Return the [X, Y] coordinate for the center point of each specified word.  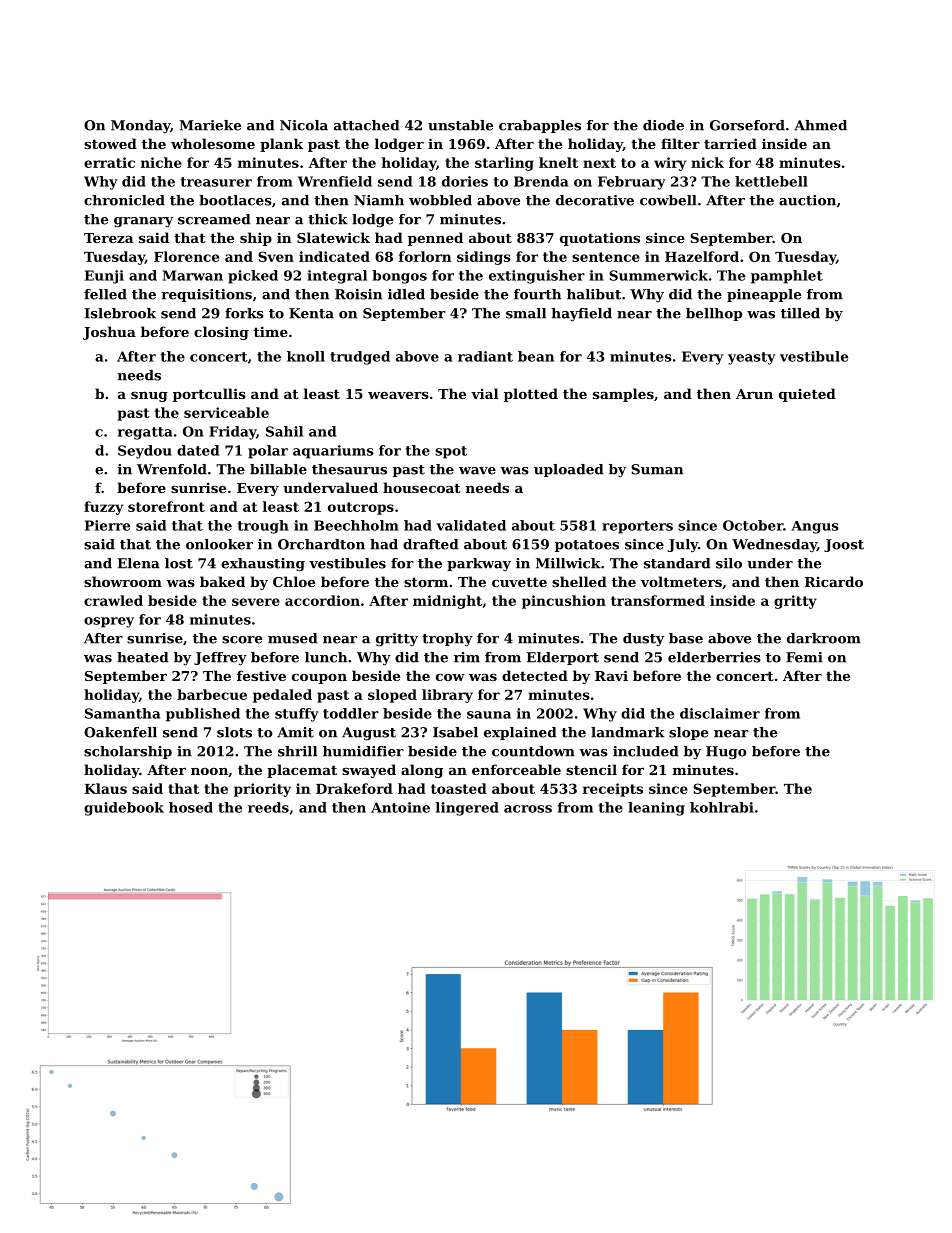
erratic [109, 162]
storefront [166, 506]
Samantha [123, 713]
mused [293, 638]
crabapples [540, 126]
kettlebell [771, 181]
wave [477, 471]
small [526, 313]
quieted [807, 395]
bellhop [714, 314]
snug [149, 397]
